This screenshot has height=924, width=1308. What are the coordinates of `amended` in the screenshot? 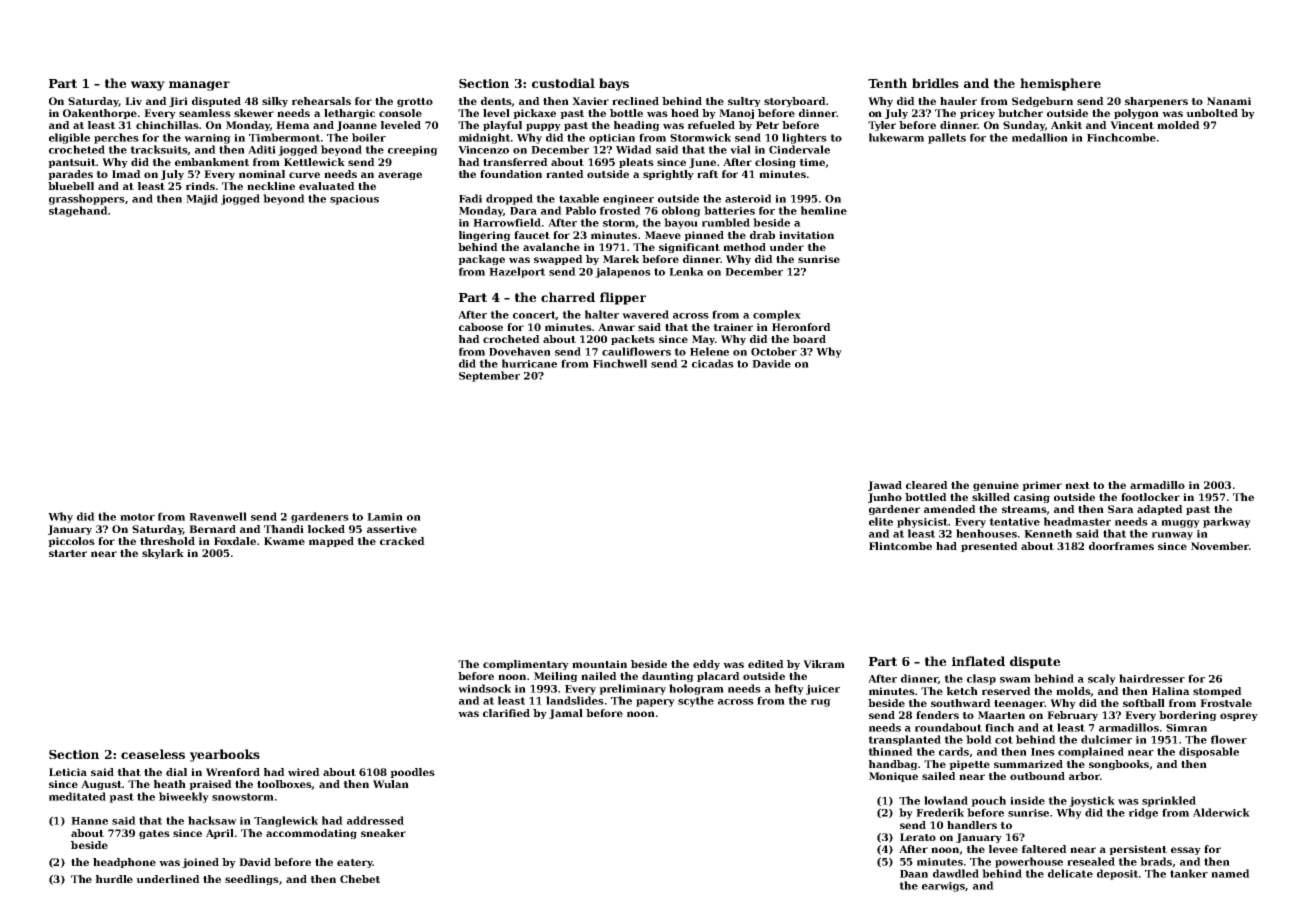 It's located at (950, 509).
